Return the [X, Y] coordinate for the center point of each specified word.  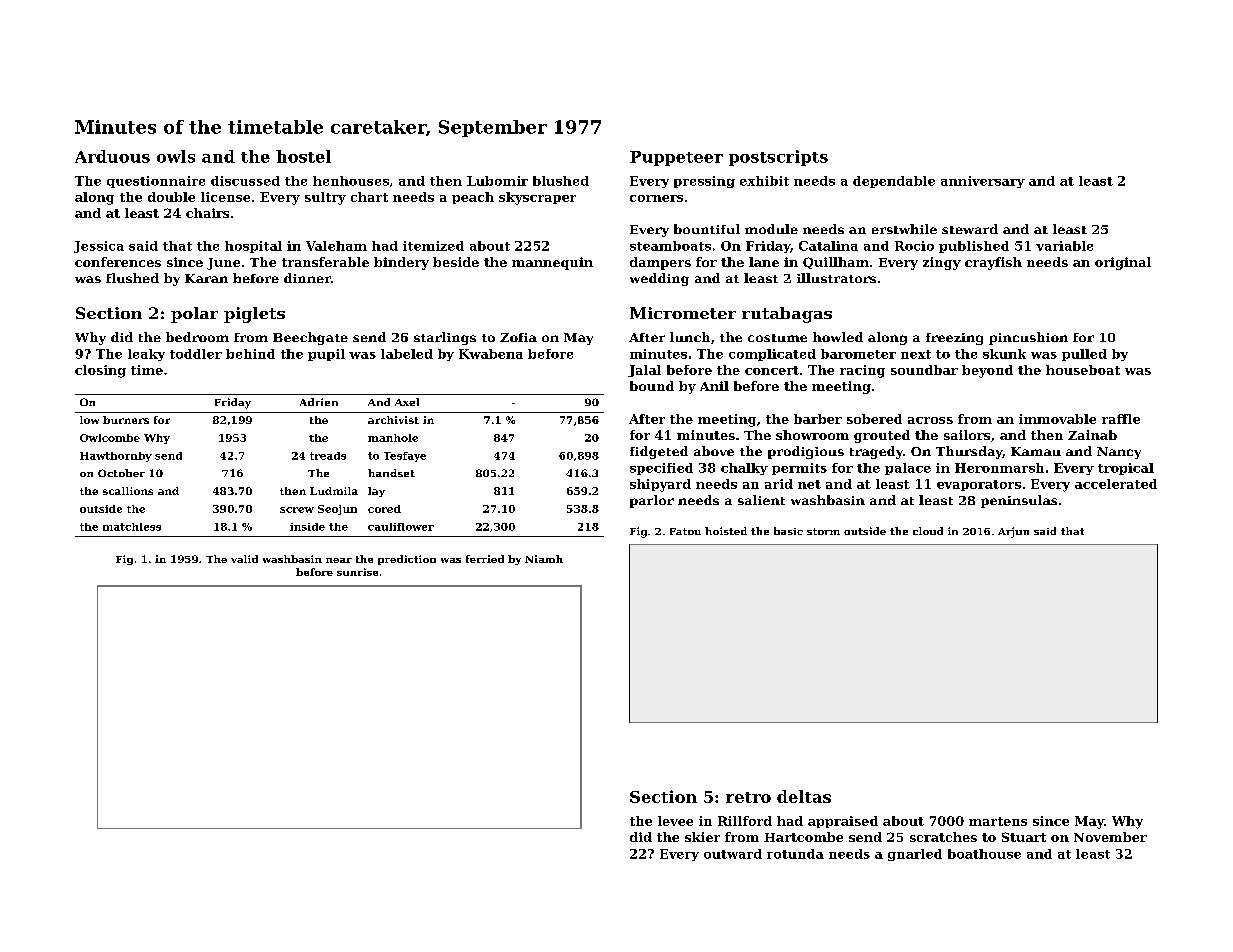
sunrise [357, 572]
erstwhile [904, 229]
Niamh [544, 559]
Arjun [1013, 532]
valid [244, 559]
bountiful [707, 229]
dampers [660, 263]
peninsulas [1019, 501]
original [1123, 263]
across [930, 420]
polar [194, 315]
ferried [485, 559]
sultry [325, 198]
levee [675, 821]
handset [391, 473]
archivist [393, 420]
